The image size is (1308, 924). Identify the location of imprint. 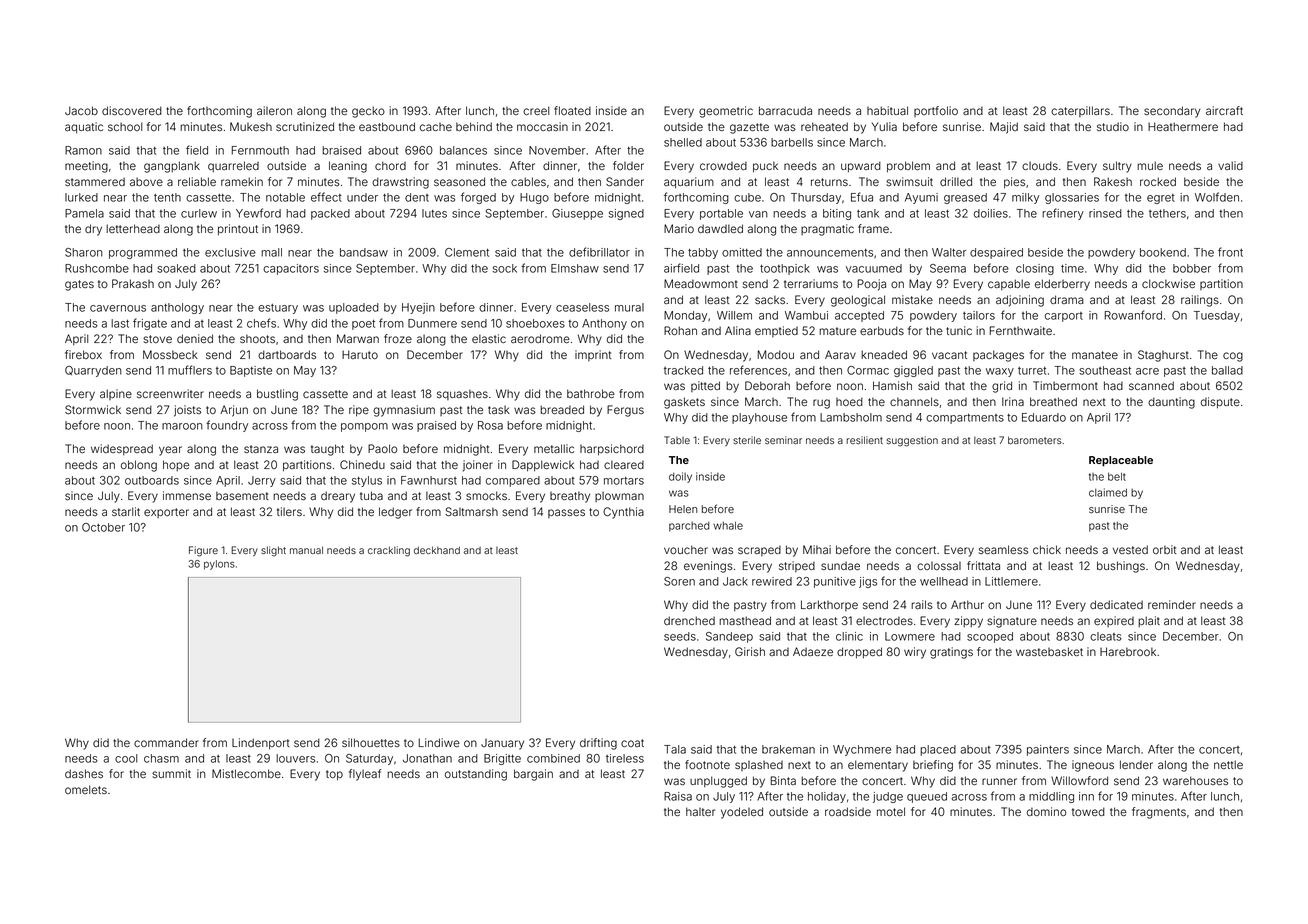
(593, 355).
